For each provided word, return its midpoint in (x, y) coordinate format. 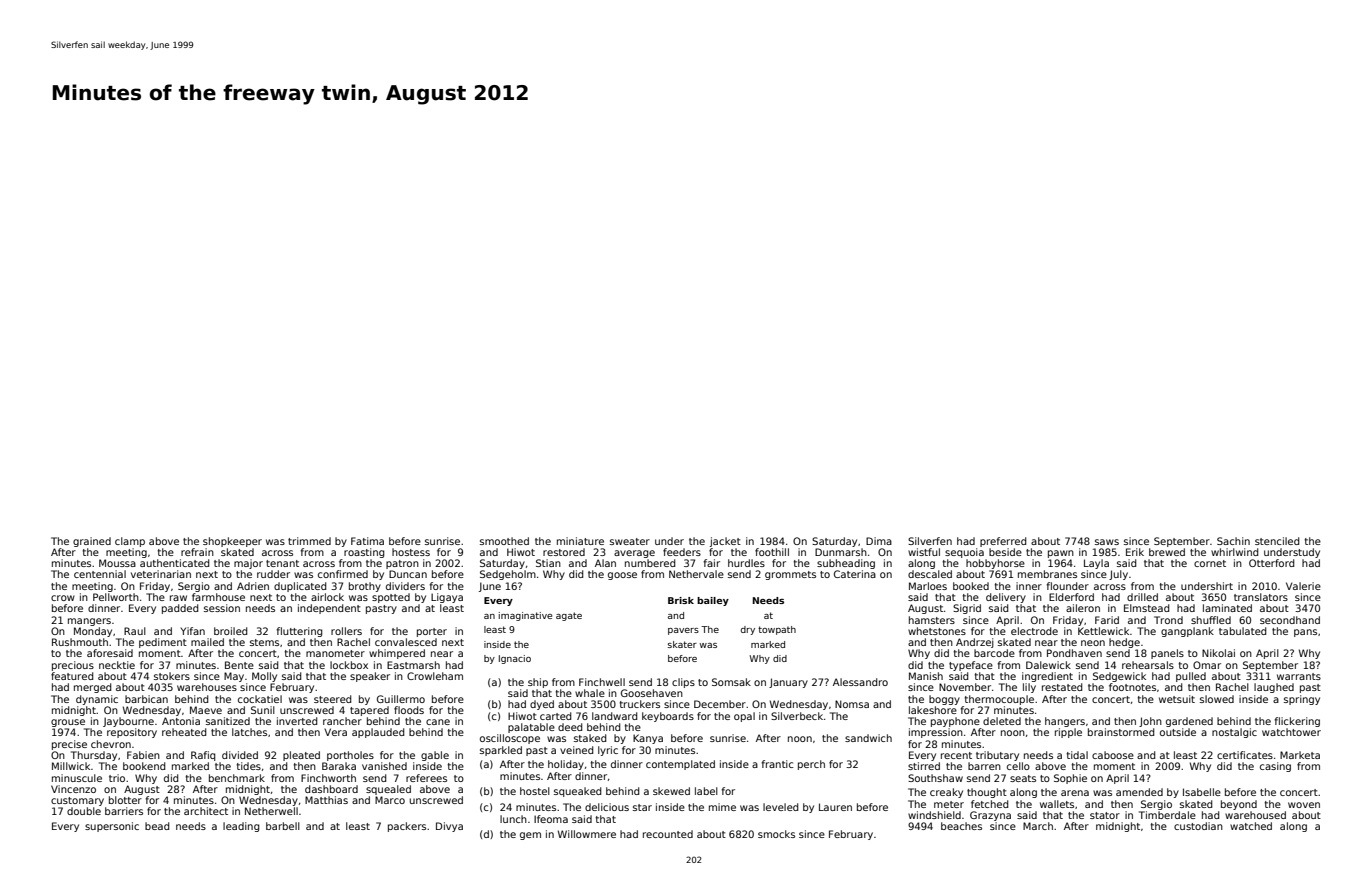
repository (132, 733)
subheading (846, 564)
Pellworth (116, 597)
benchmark (237, 778)
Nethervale (696, 574)
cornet (1210, 563)
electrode (1034, 631)
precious (73, 666)
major (248, 564)
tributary (997, 756)
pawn (1061, 554)
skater (682, 644)
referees (426, 778)
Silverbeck (797, 716)
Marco (390, 800)
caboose (1113, 755)
